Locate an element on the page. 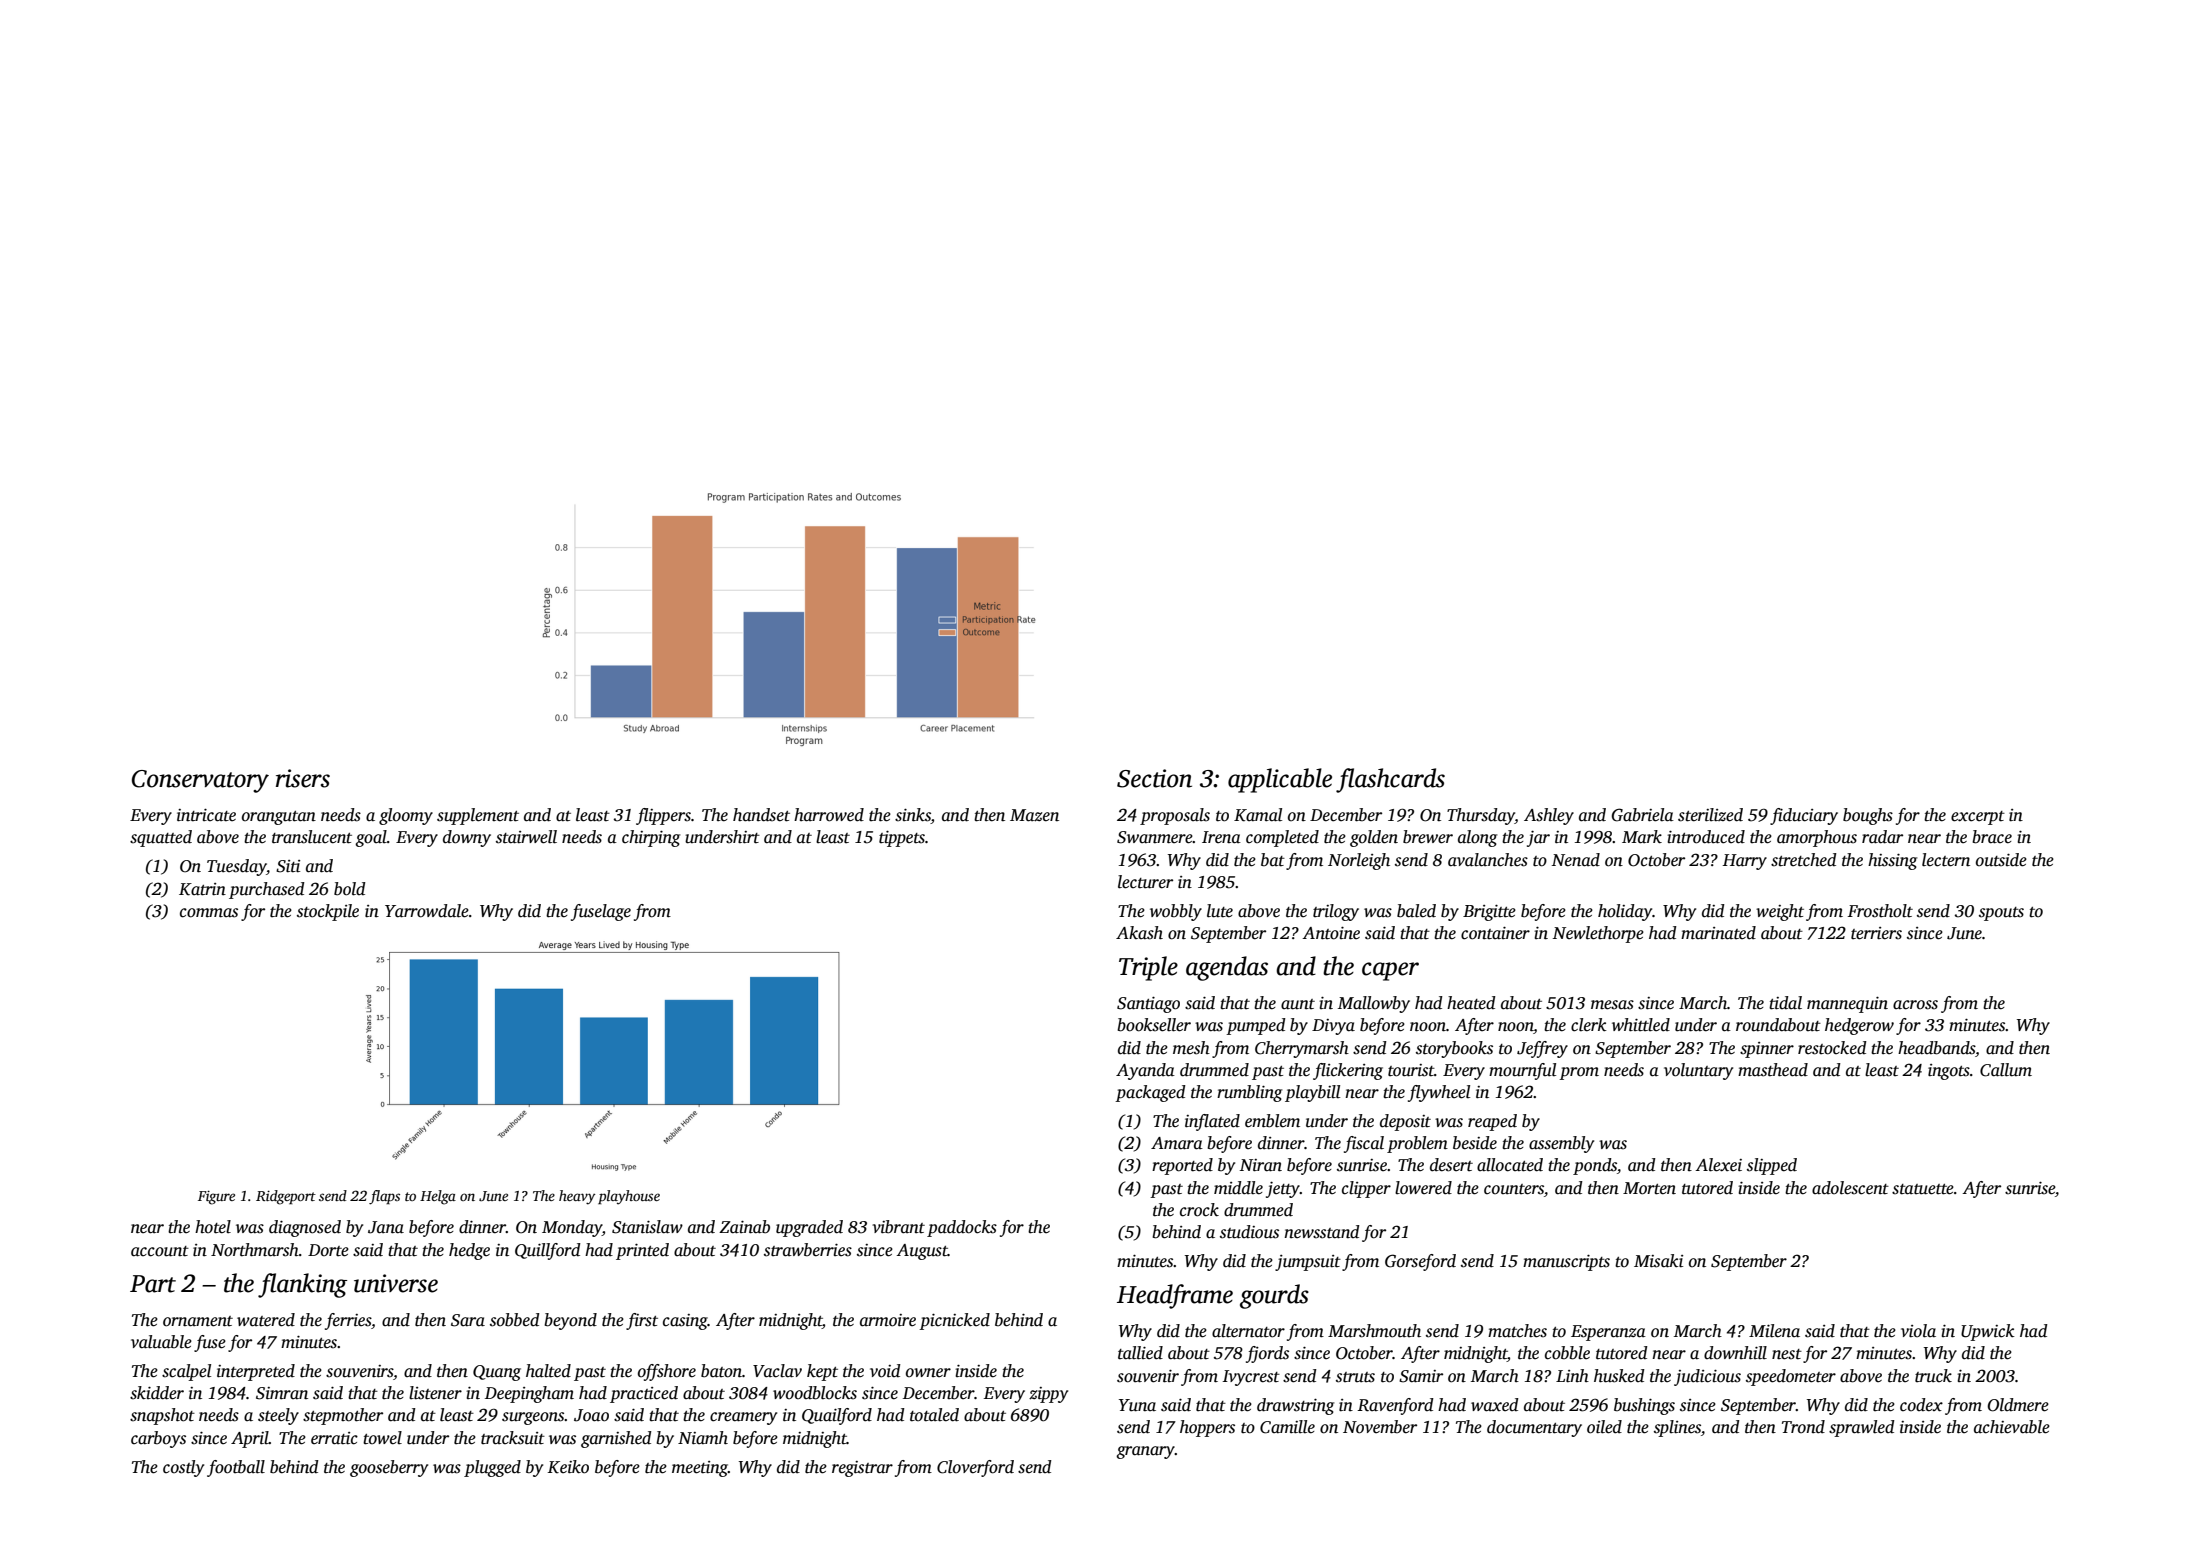 This document has height=1551, width=2193. armoire is located at coordinates (888, 1320).
